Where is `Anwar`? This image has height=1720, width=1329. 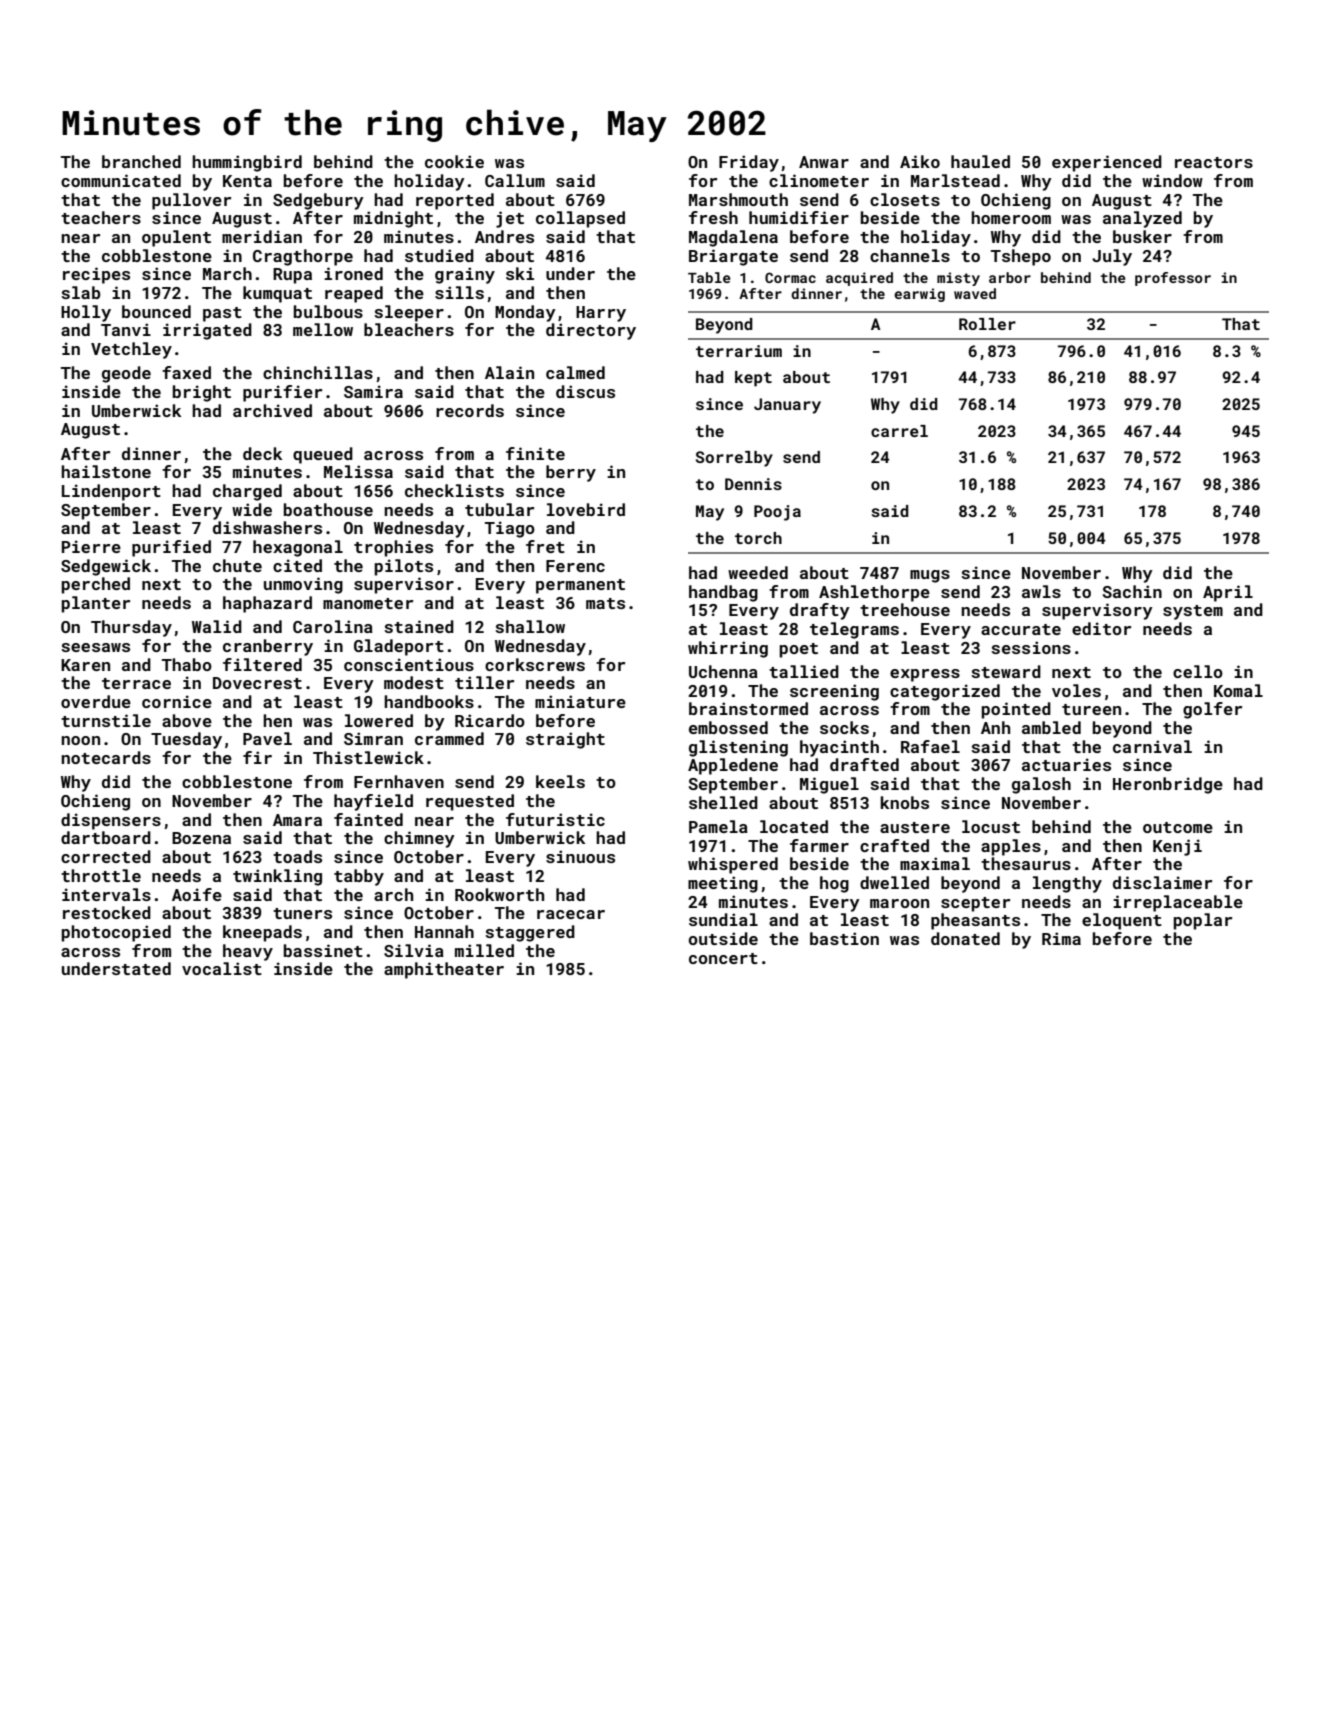
Anwar is located at coordinates (824, 162).
